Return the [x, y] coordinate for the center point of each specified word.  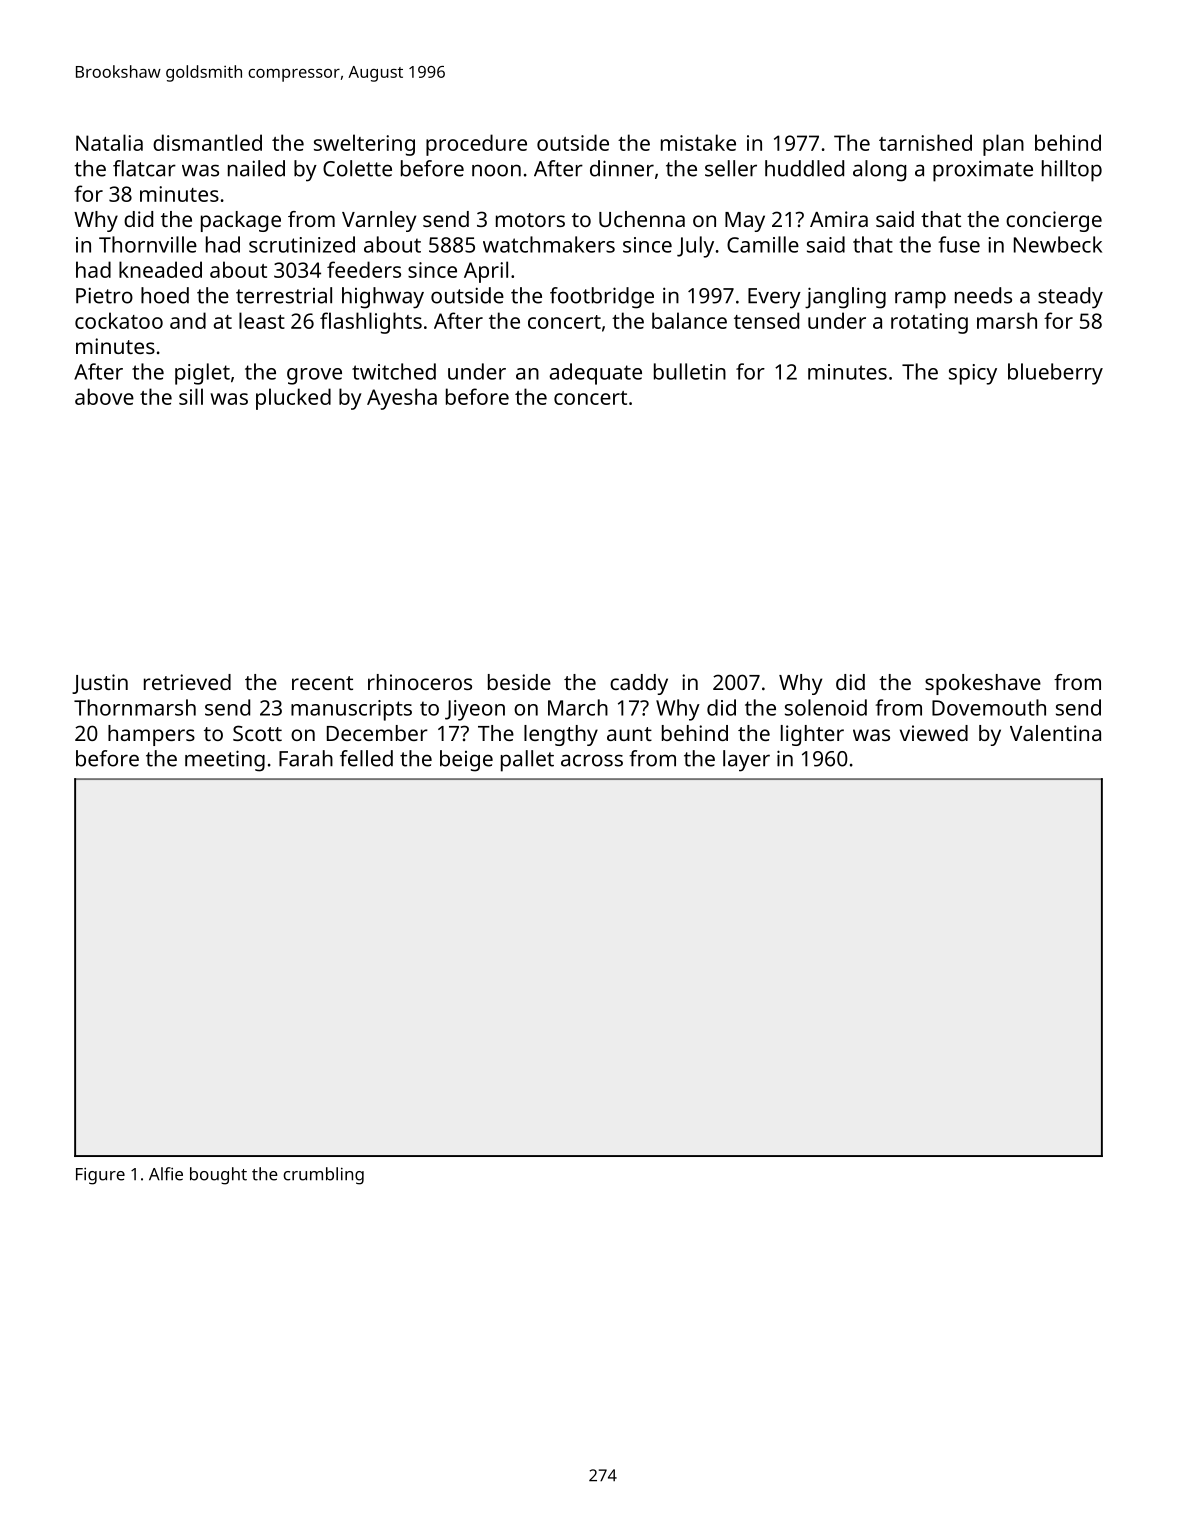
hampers [151, 735]
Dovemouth [989, 707]
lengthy [561, 735]
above [104, 396]
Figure [100, 1176]
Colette [357, 168]
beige [466, 761]
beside [519, 682]
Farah [306, 758]
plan [1003, 145]
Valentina [1055, 733]
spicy [973, 374]
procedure [476, 145]
